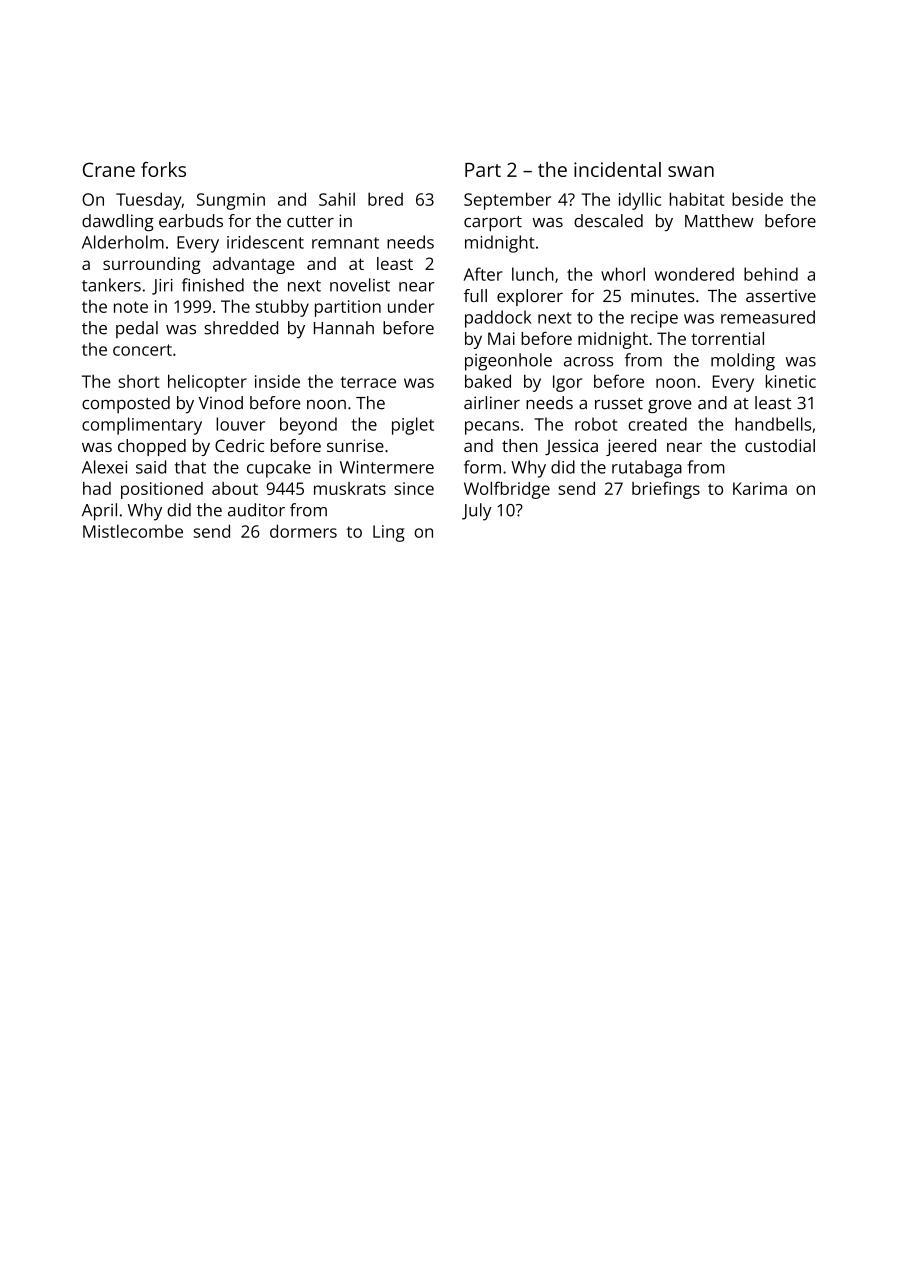 The image size is (898, 1275). I want to click on beside, so click(757, 199).
